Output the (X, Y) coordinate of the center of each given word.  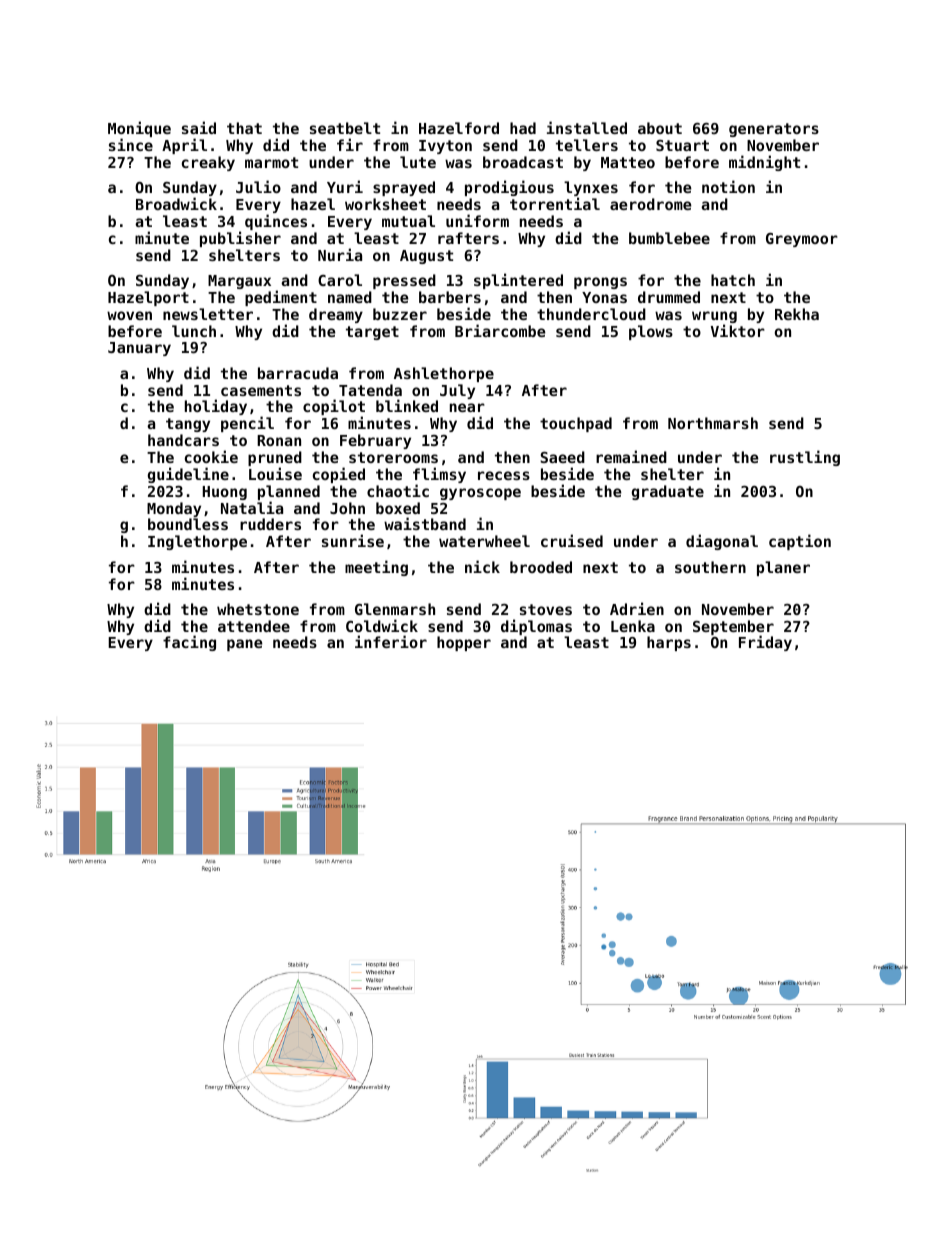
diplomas (536, 627)
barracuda (298, 373)
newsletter (208, 314)
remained (631, 456)
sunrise (353, 540)
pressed (404, 281)
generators (774, 130)
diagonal (722, 542)
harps (669, 643)
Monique (139, 130)
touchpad (576, 424)
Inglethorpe (197, 542)
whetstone (258, 609)
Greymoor (802, 240)
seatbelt (345, 128)
